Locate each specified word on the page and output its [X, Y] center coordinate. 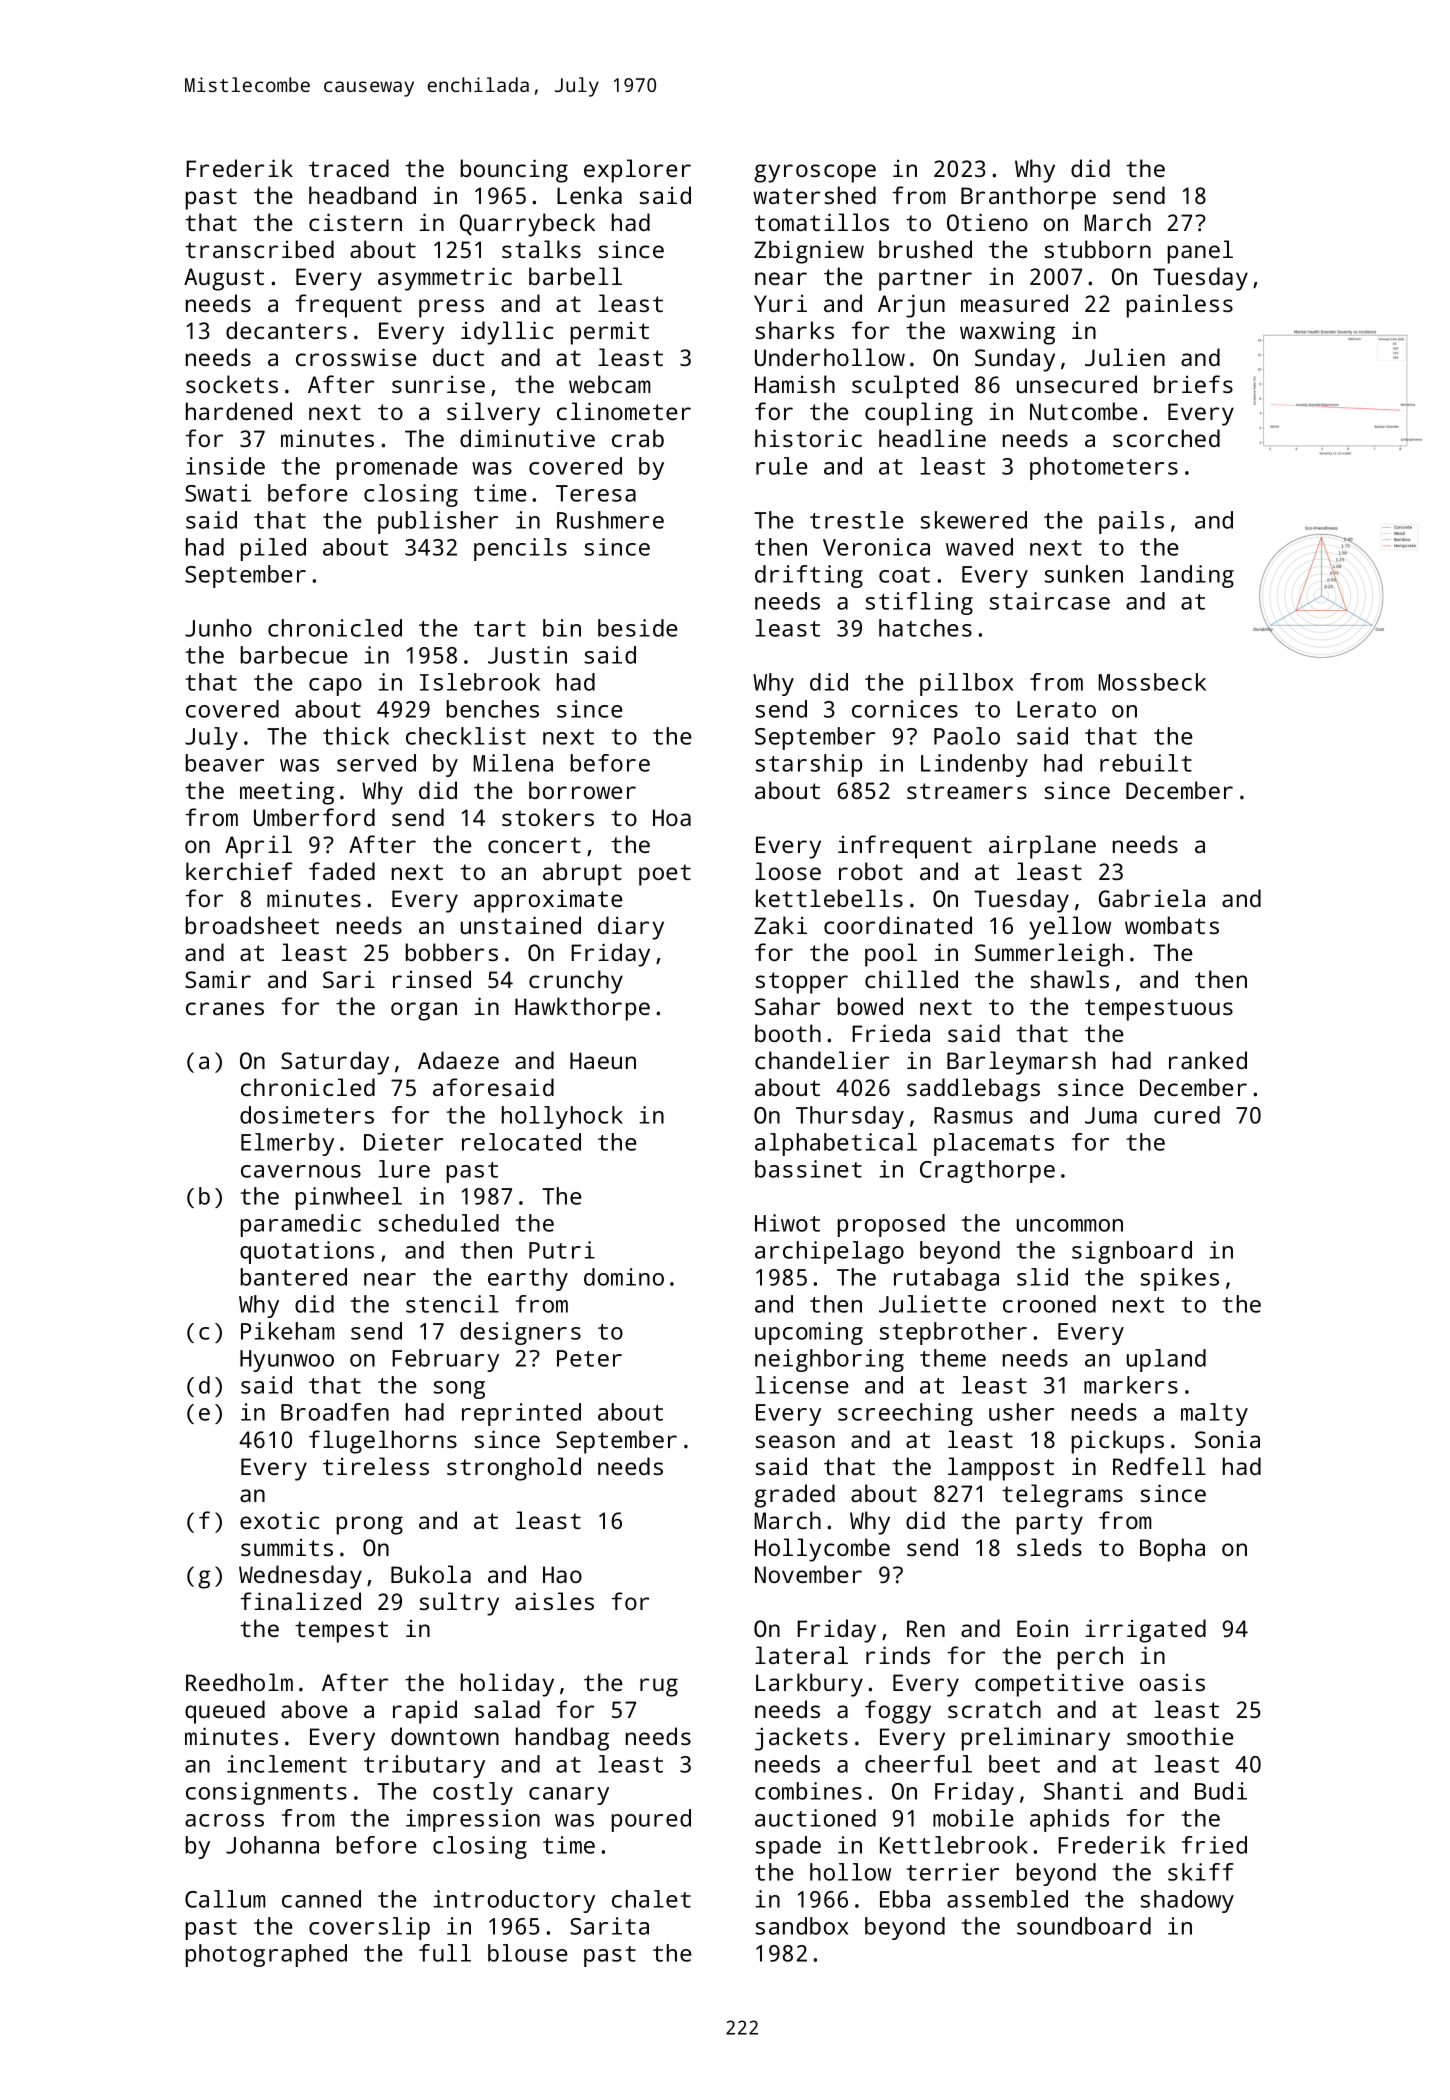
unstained [521, 925]
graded [794, 1496]
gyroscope [815, 173]
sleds [1049, 1547]
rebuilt [1146, 763]
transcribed [259, 249]
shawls [1070, 979]
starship [809, 765]
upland [1166, 1360]
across [224, 1820]
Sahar [787, 1006]
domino [624, 1277]
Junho [218, 628]
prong [370, 1525]
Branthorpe [1028, 198]
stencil [452, 1304]
